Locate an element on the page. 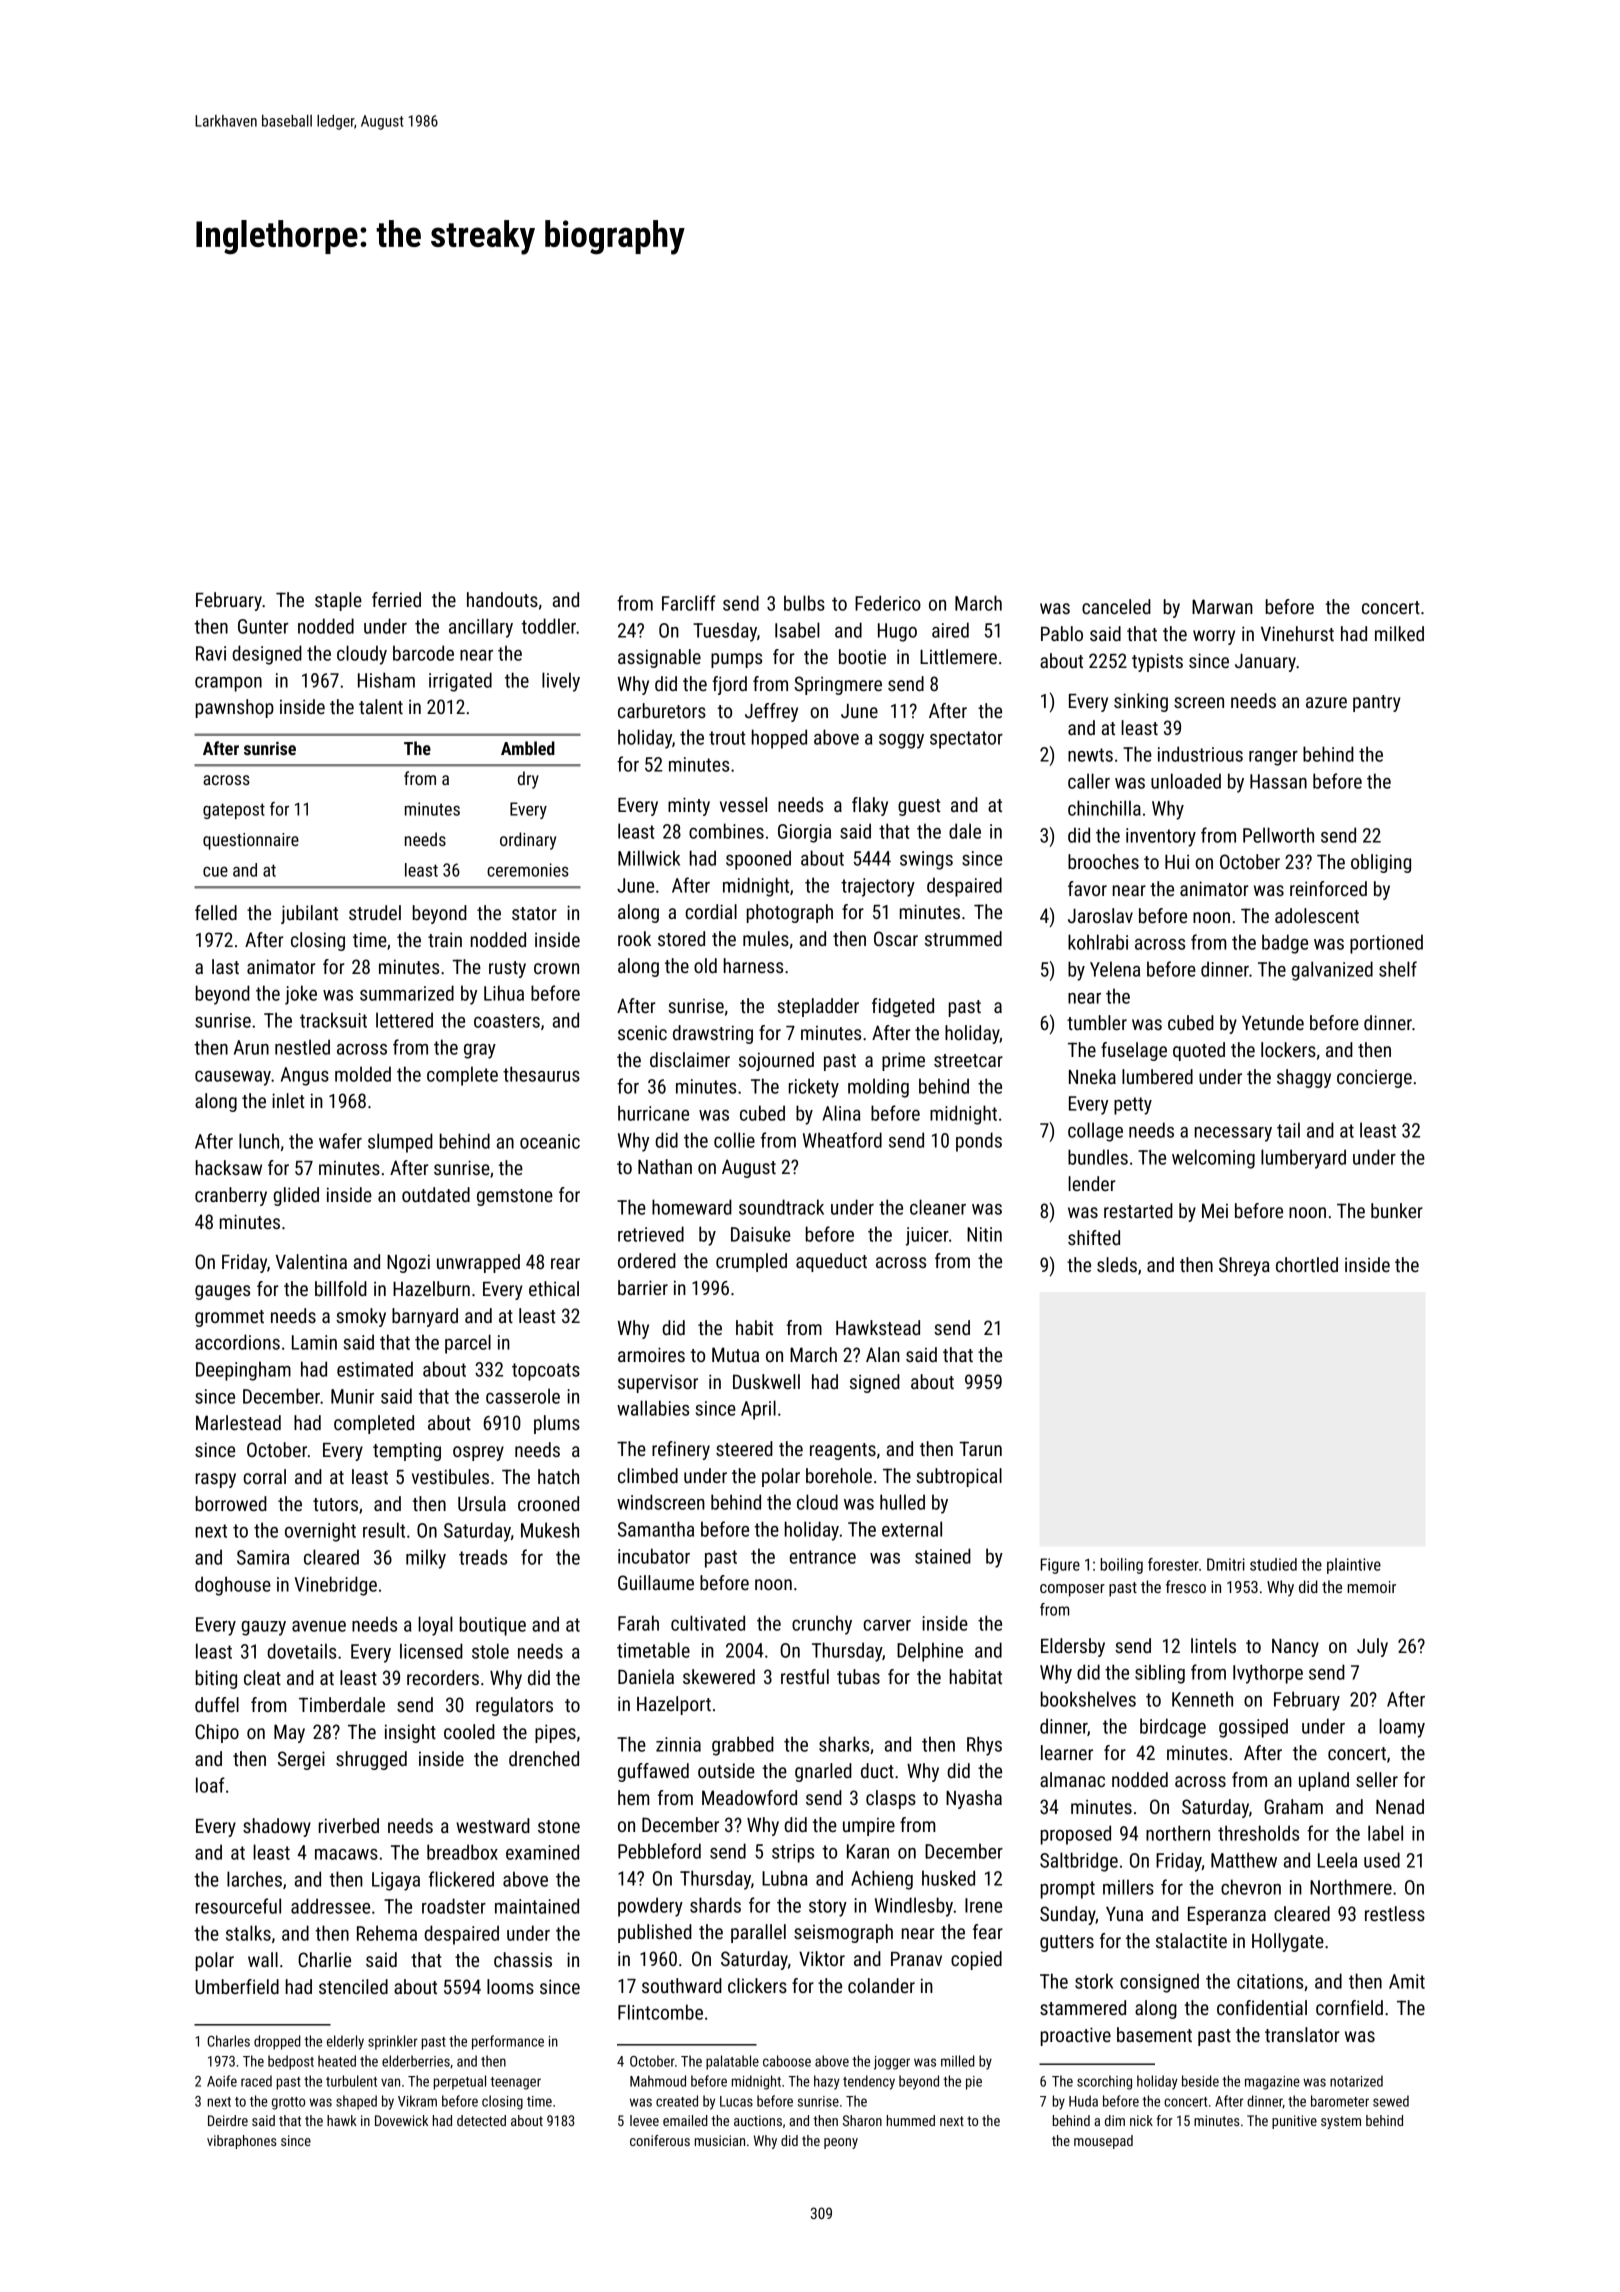 The height and width of the document is (2292, 1620). stalactite is located at coordinates (1191, 1940).
